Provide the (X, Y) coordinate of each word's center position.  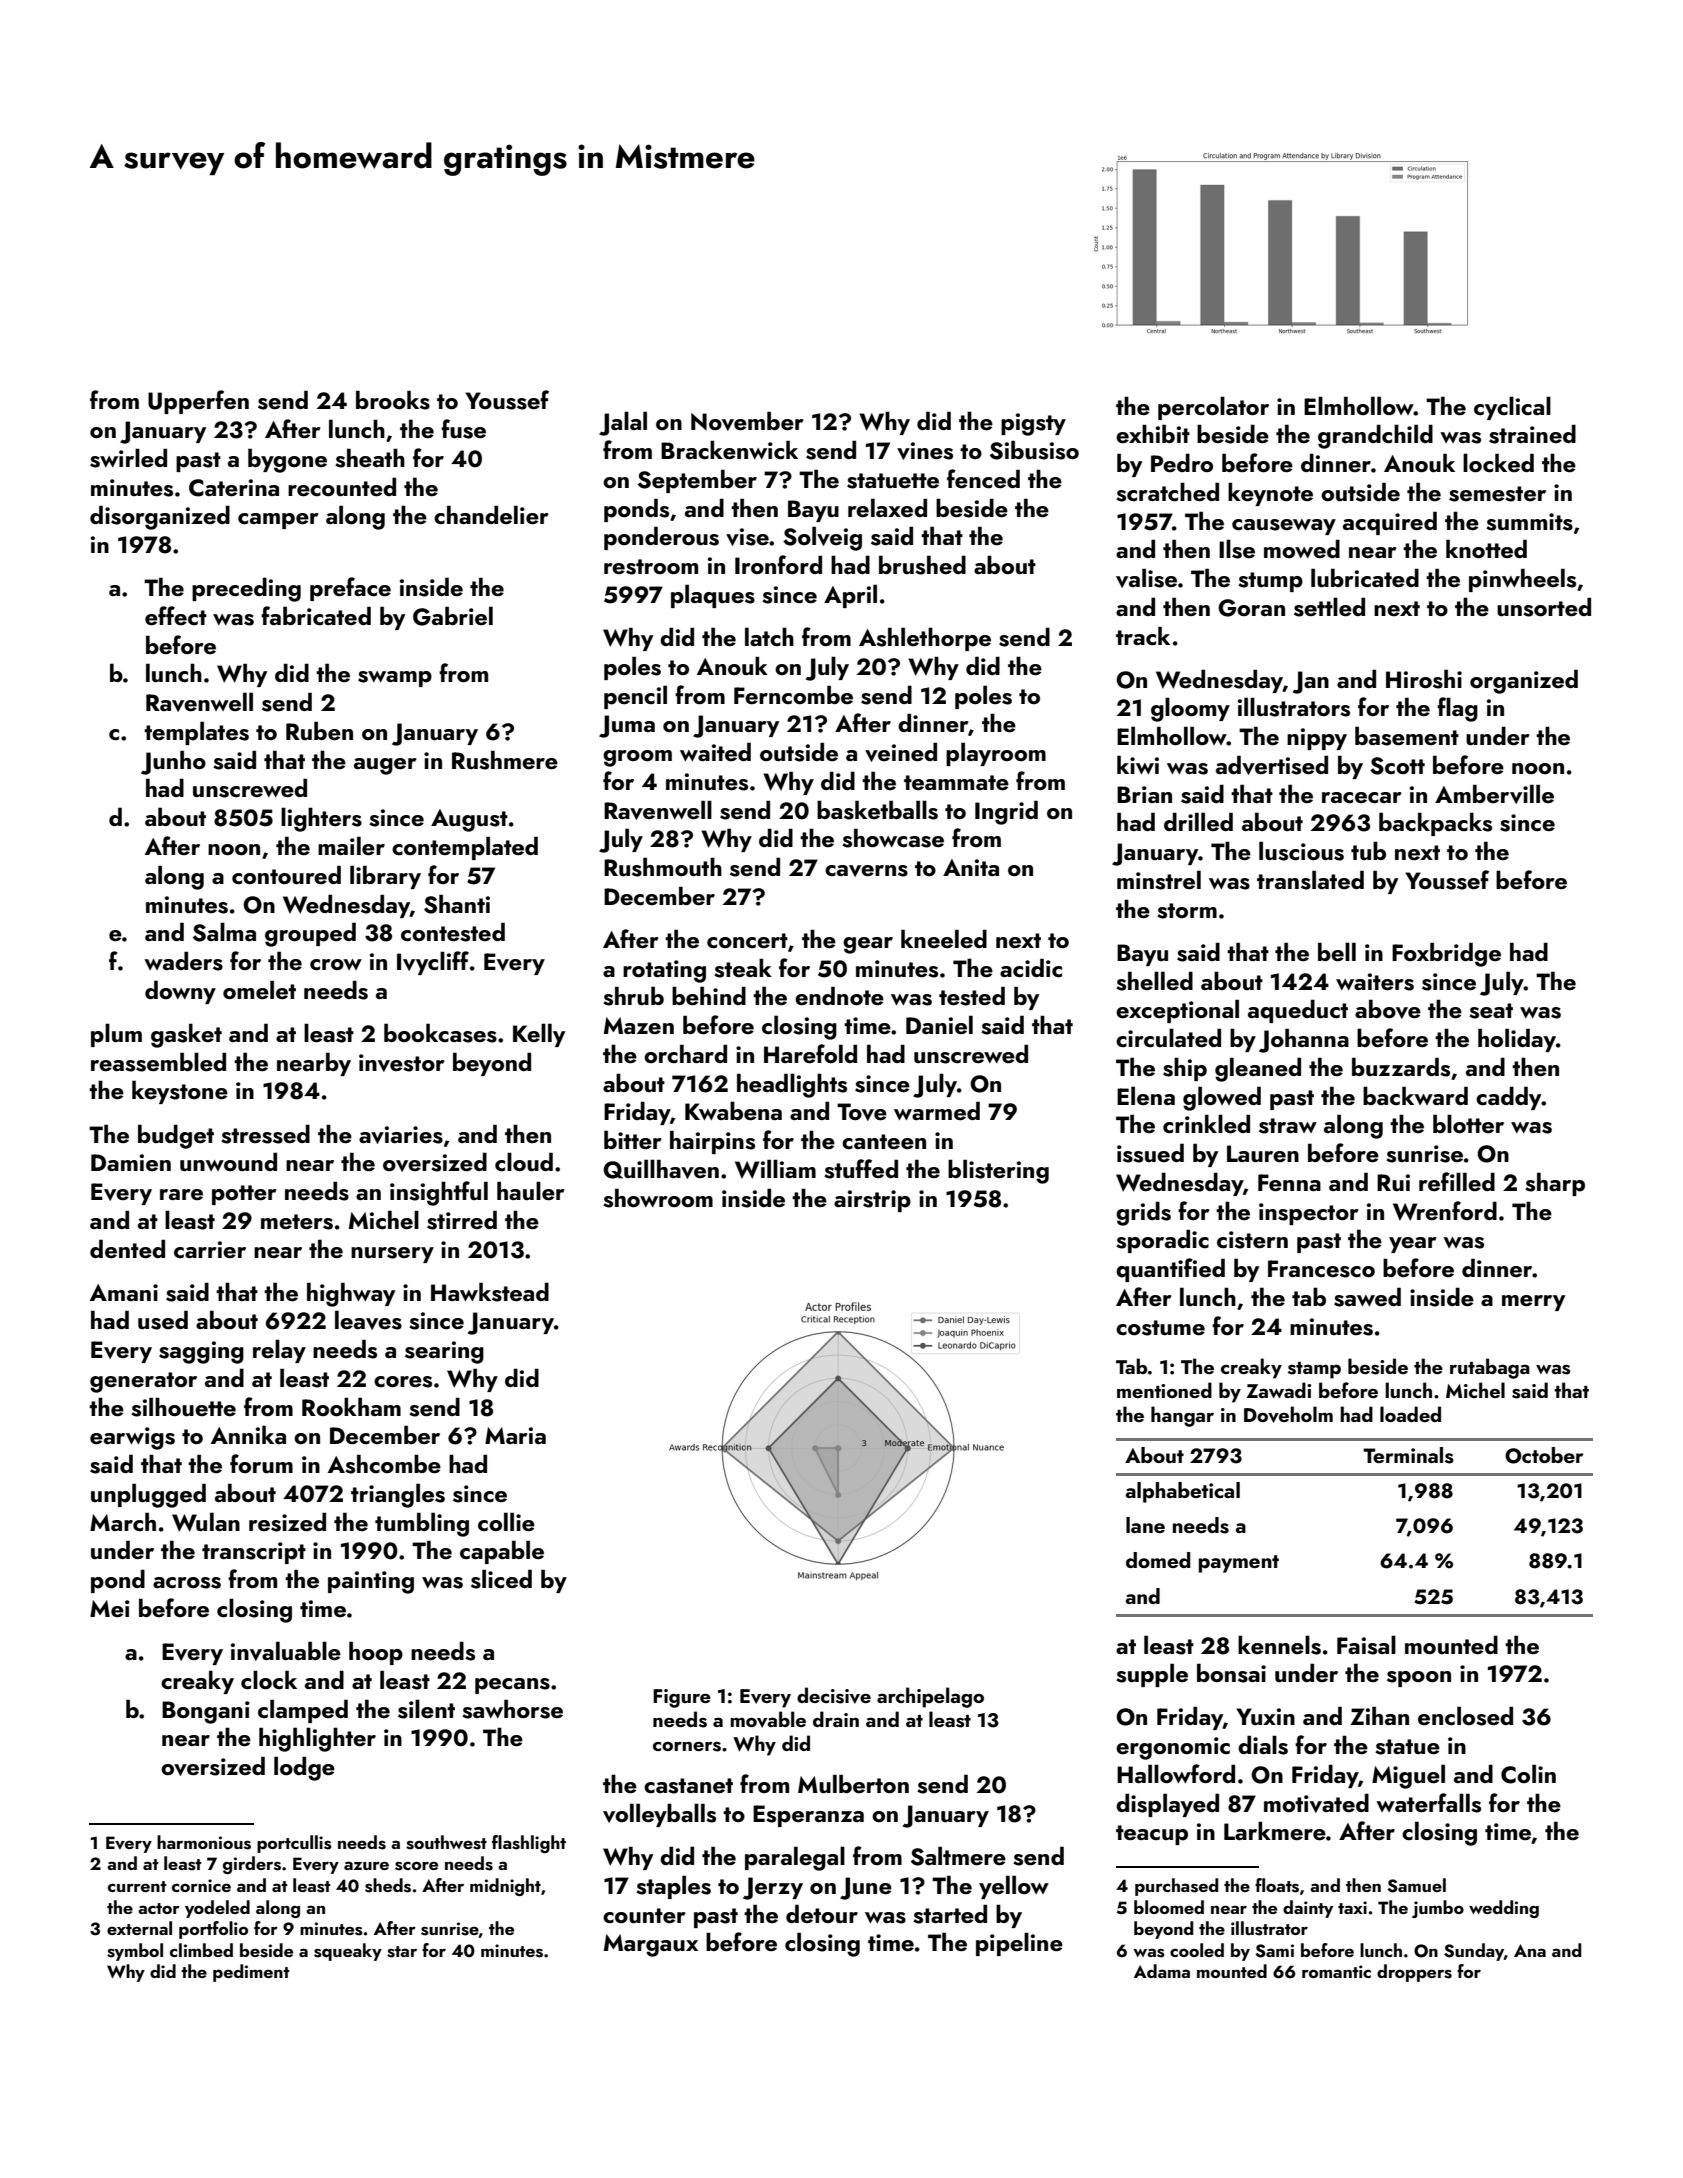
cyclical (1512, 408)
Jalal (623, 423)
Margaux (651, 1945)
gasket (186, 1035)
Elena (1146, 1095)
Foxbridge (1446, 954)
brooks (393, 400)
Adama (1162, 1971)
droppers (1414, 1973)
